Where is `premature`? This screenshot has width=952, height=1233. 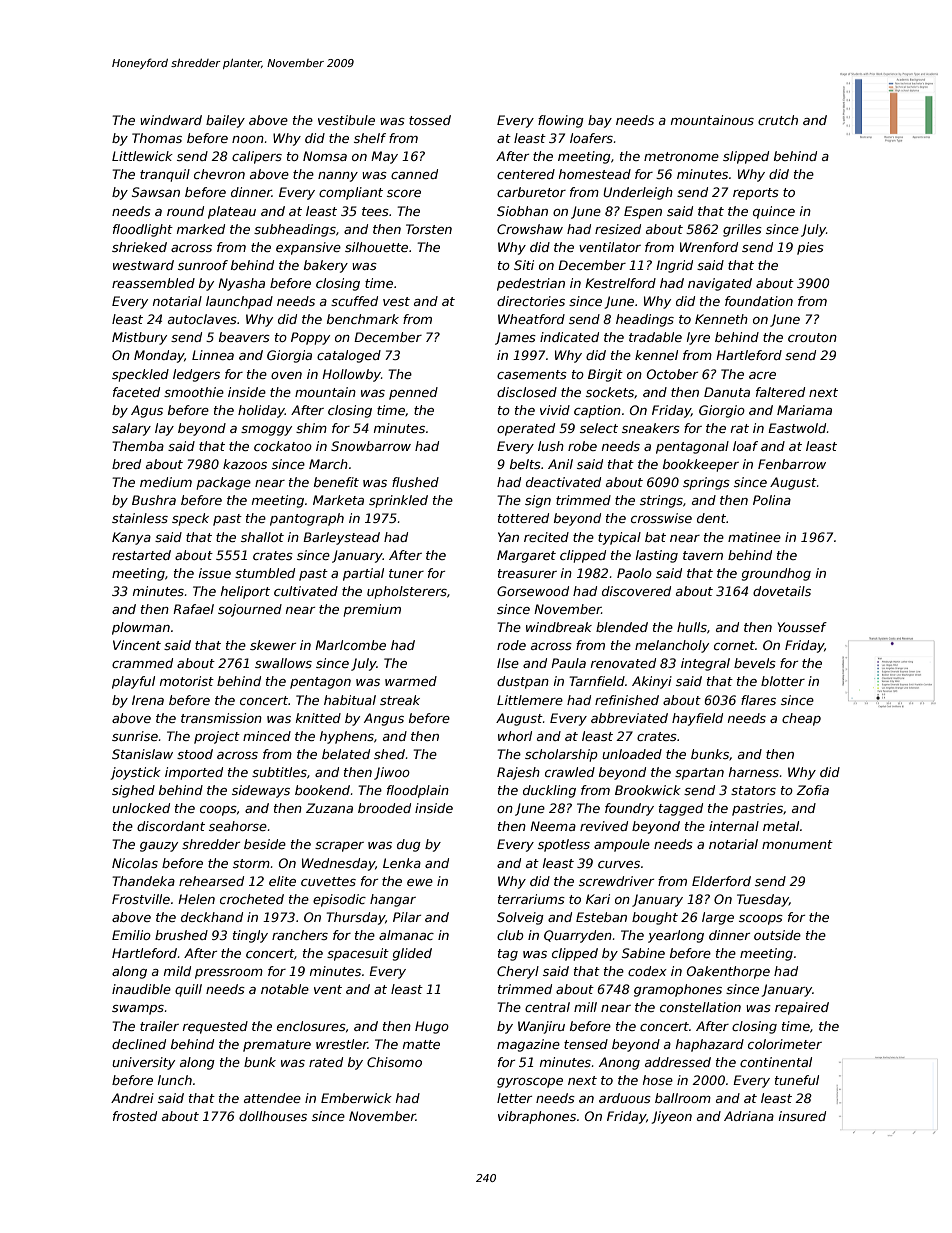
premature is located at coordinates (277, 1046).
